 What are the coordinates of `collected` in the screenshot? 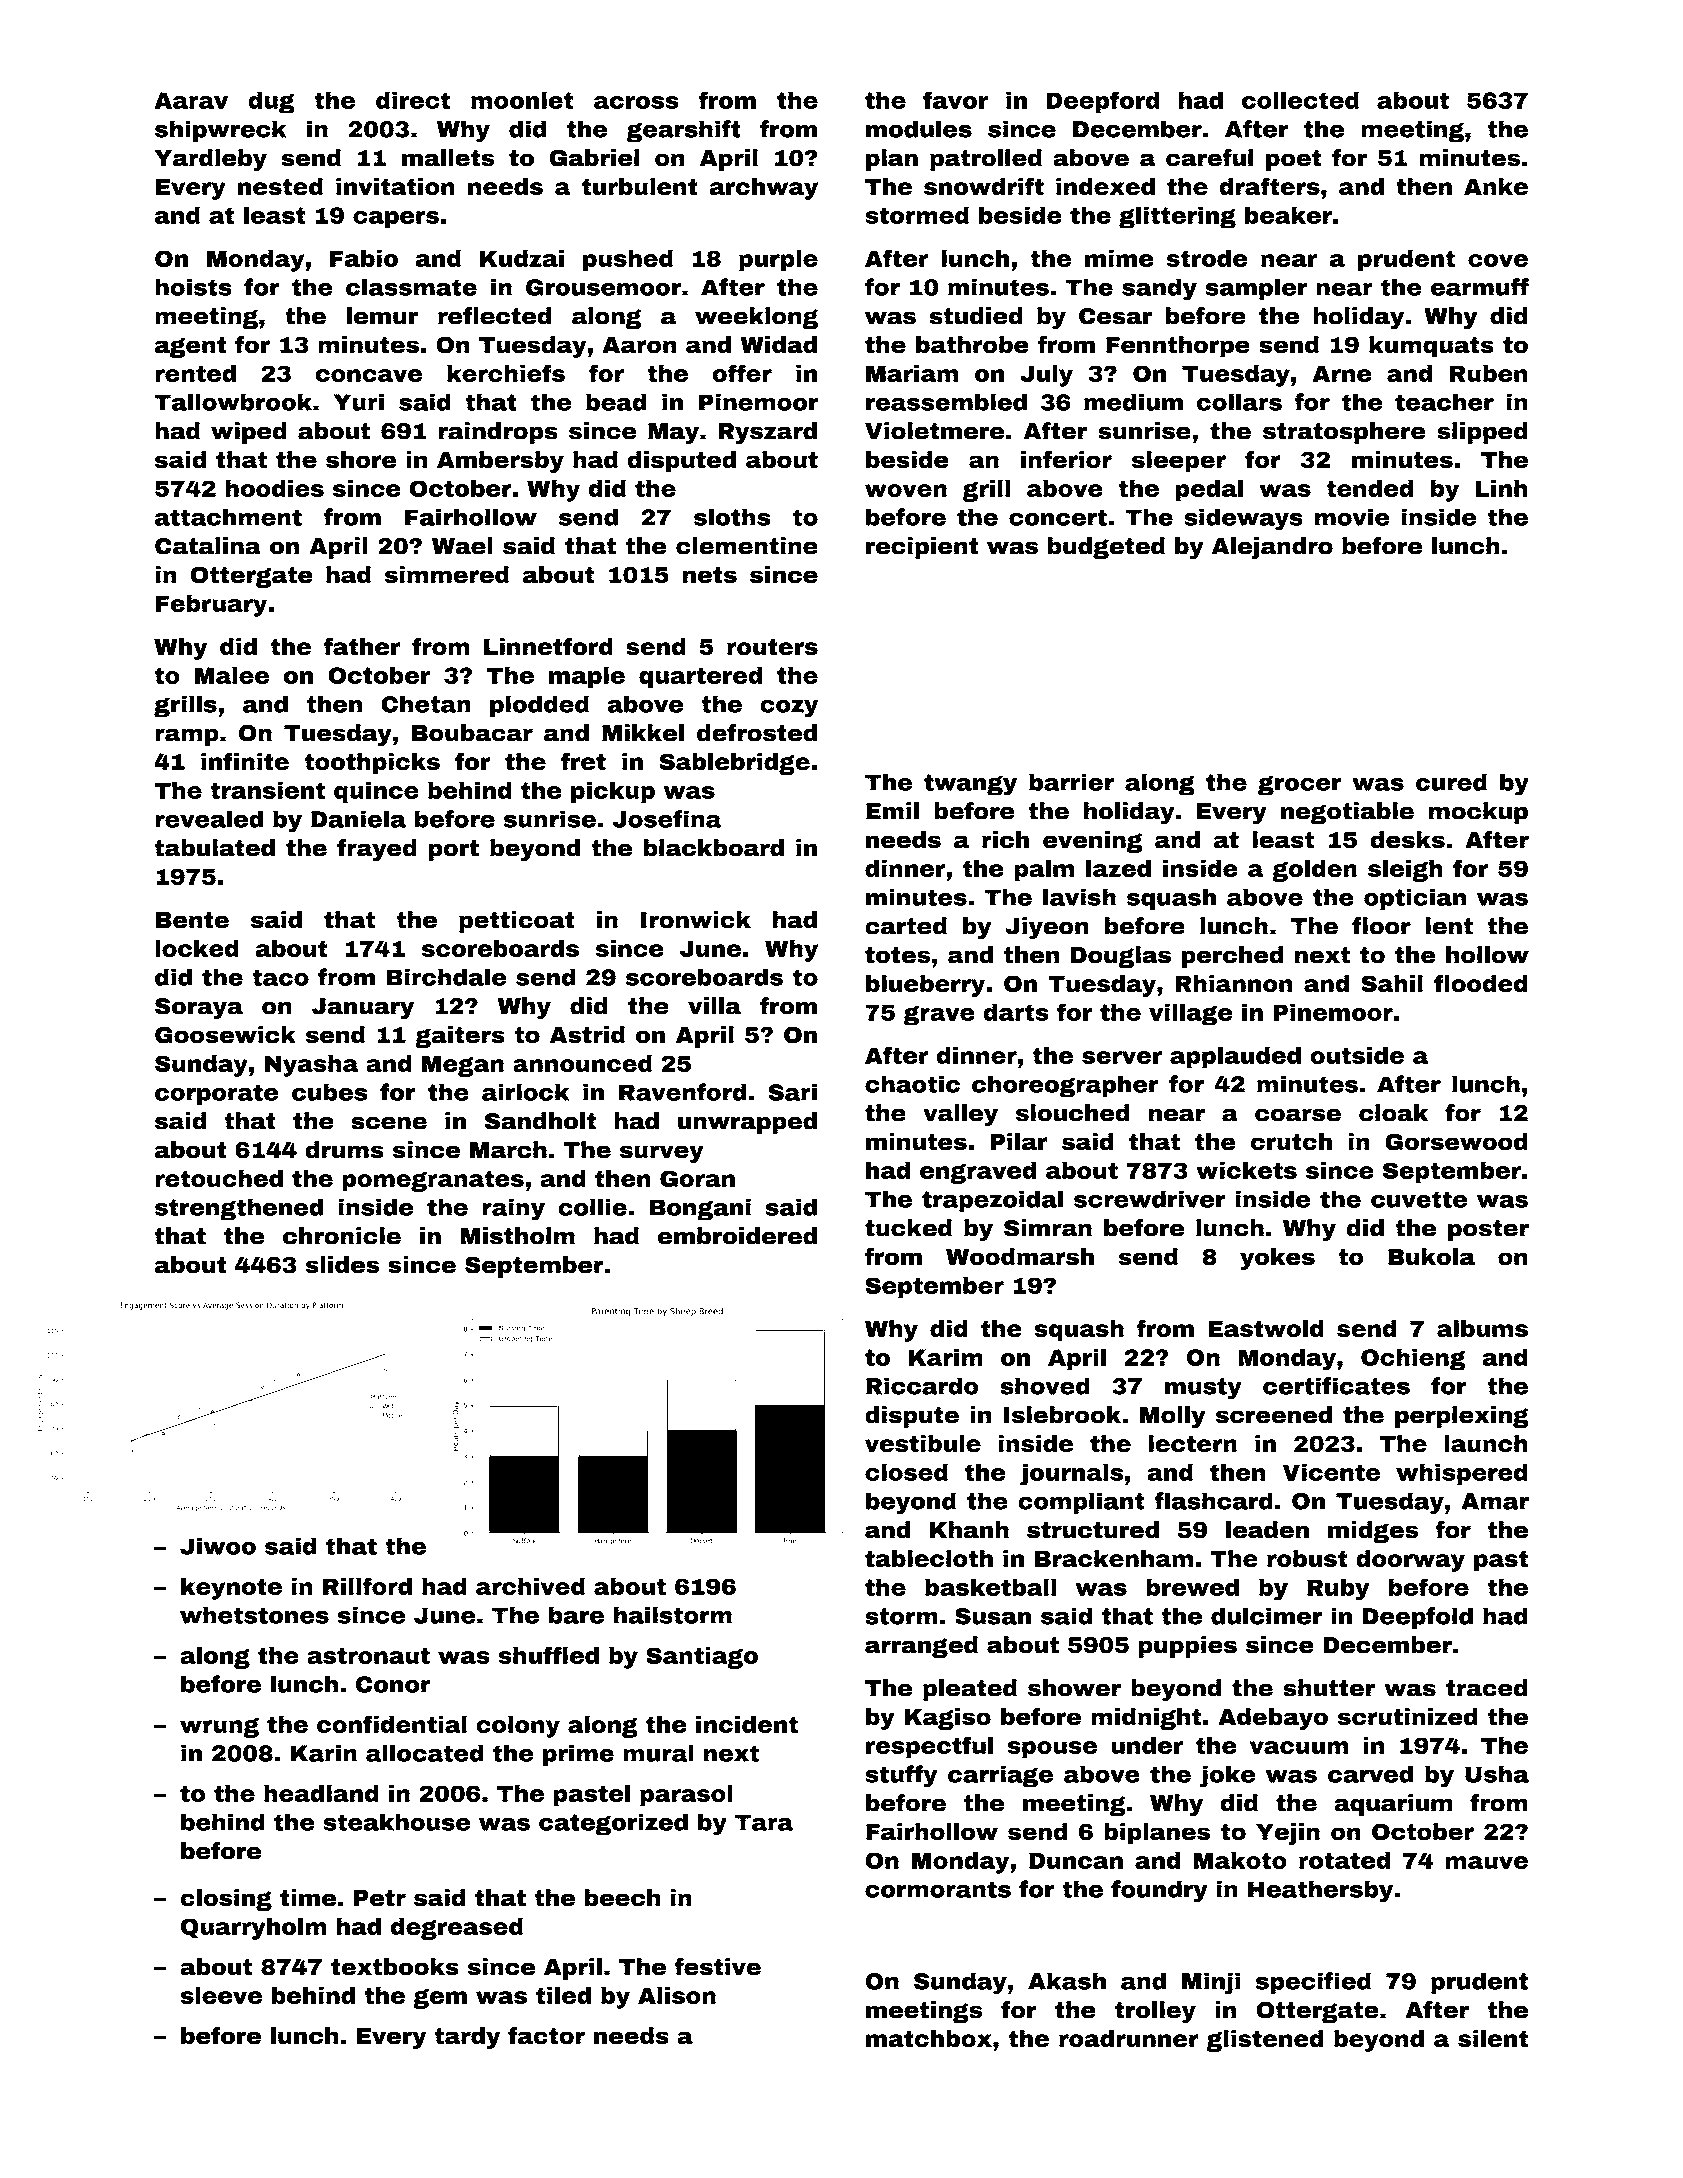 It's located at (1300, 100).
